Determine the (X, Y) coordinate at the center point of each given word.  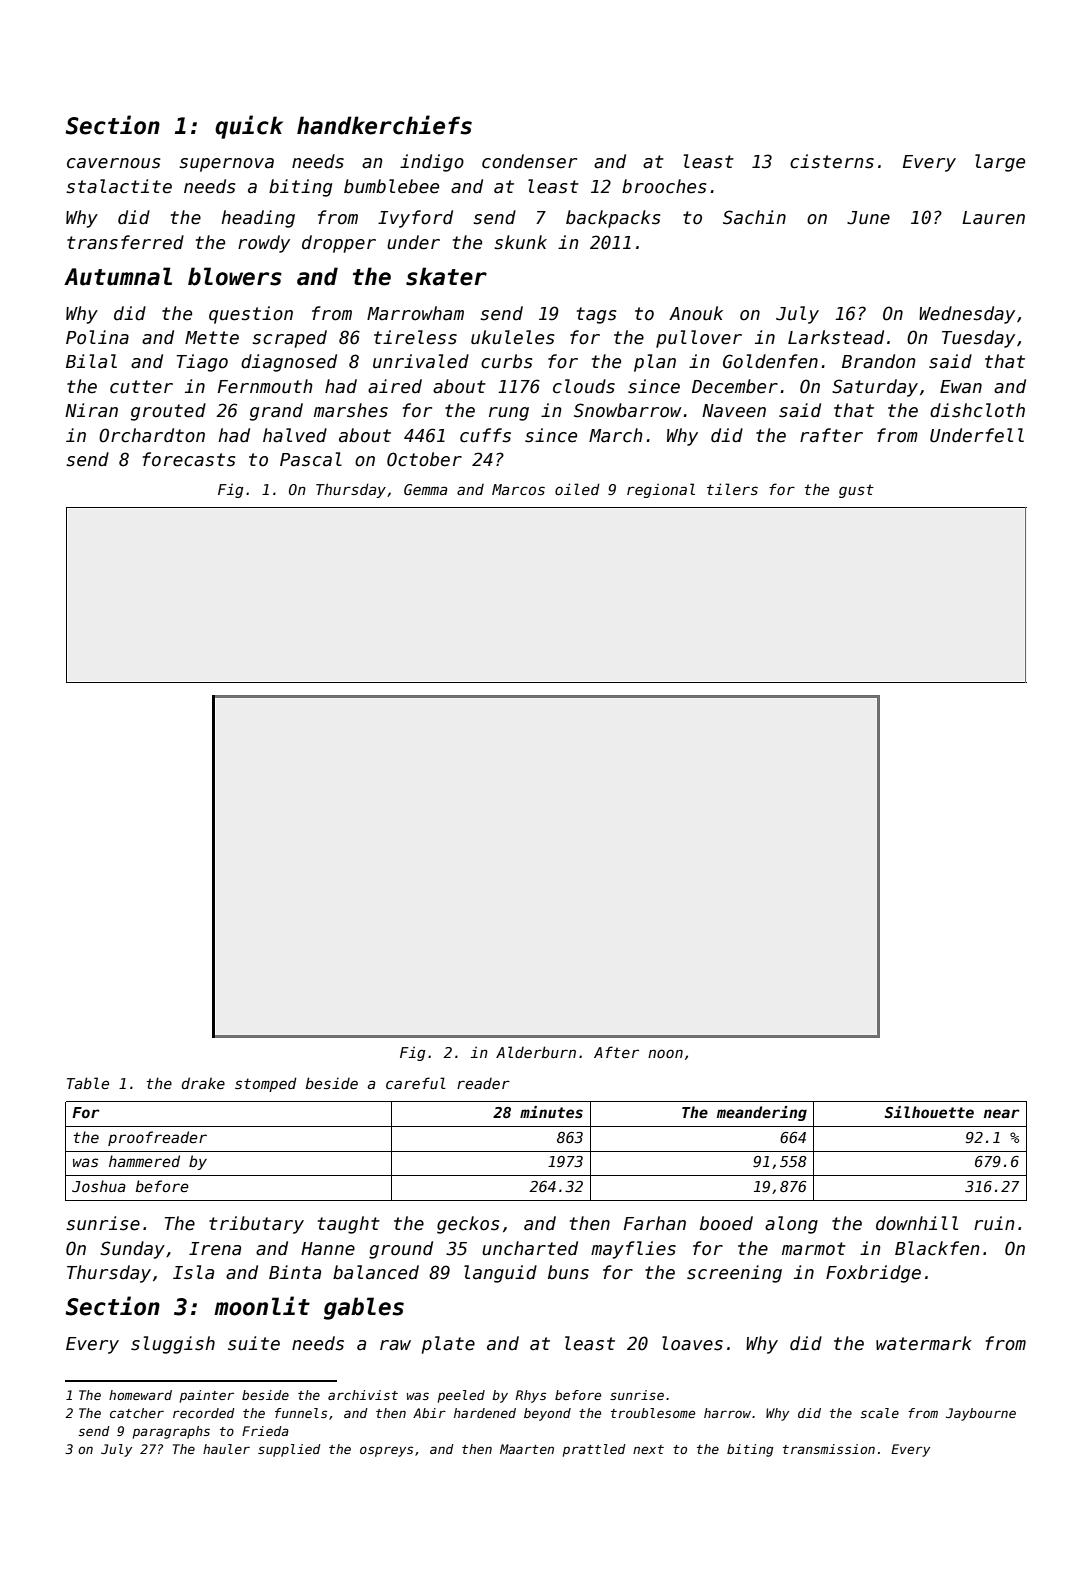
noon (665, 1053)
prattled (594, 1450)
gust (856, 491)
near (1002, 1113)
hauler (226, 1449)
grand (276, 412)
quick (249, 127)
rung (509, 414)
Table (88, 1083)
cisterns (832, 161)
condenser (529, 161)
